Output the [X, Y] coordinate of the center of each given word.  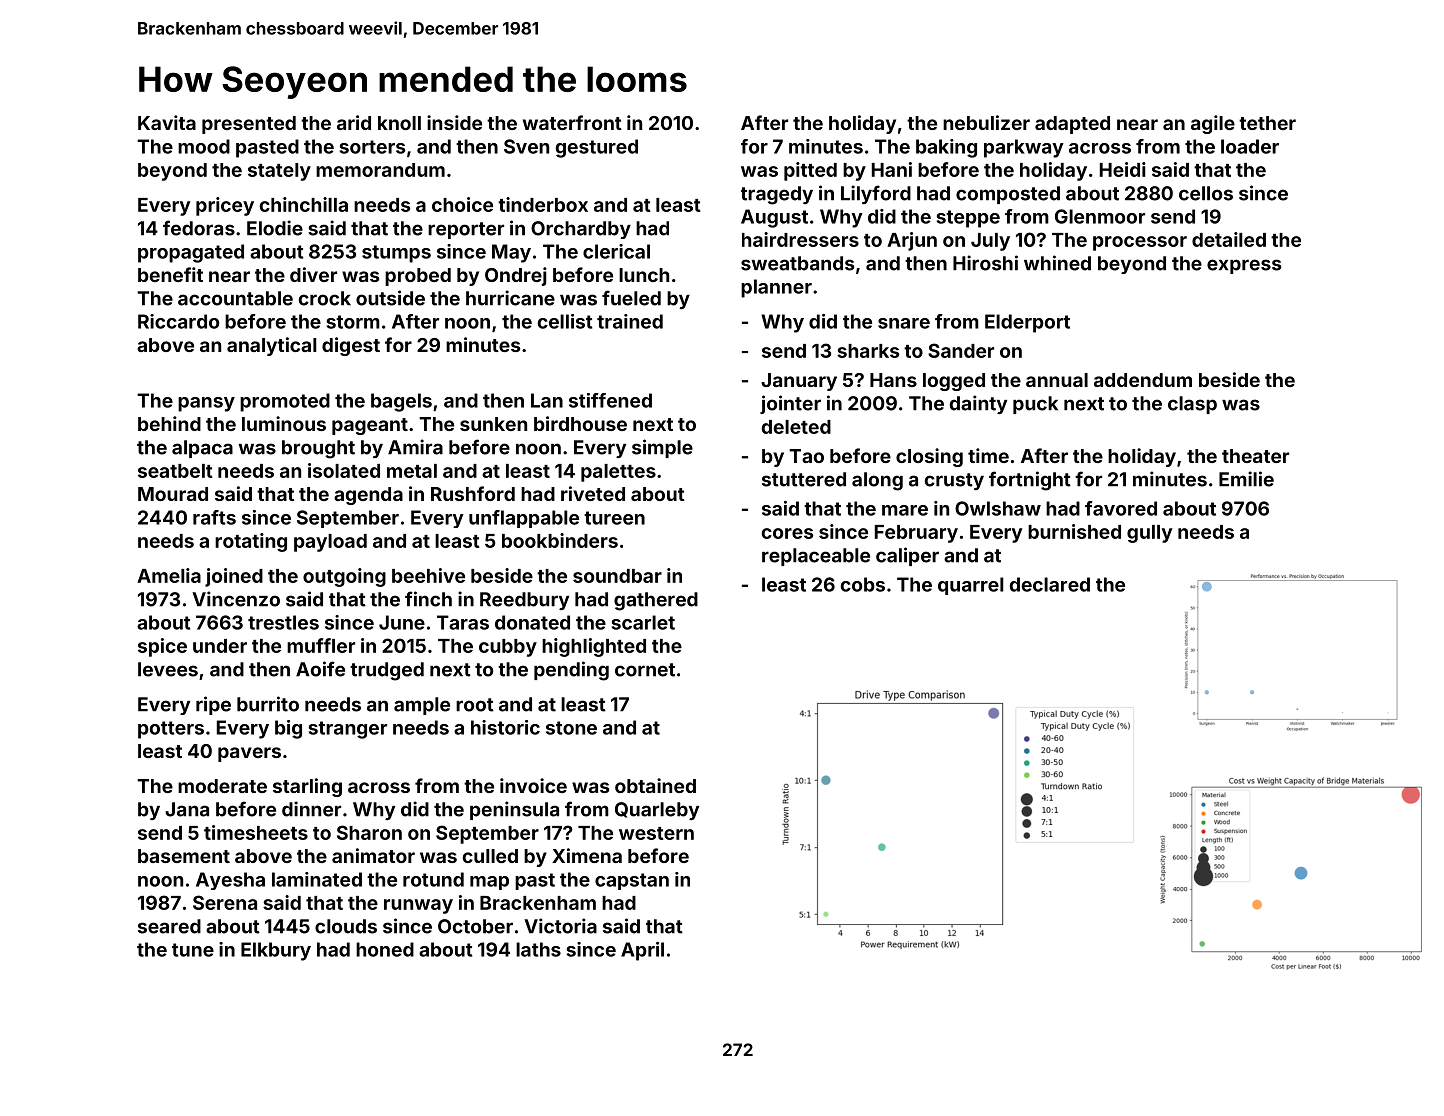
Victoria [560, 926]
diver [313, 274]
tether [1267, 123]
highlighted [594, 647]
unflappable [524, 519]
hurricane [510, 298]
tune [193, 950]
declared [1050, 584]
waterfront [572, 122]
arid [354, 122]
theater [1255, 456]
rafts [214, 517]
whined [1057, 263]
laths [538, 949]
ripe [213, 705]
